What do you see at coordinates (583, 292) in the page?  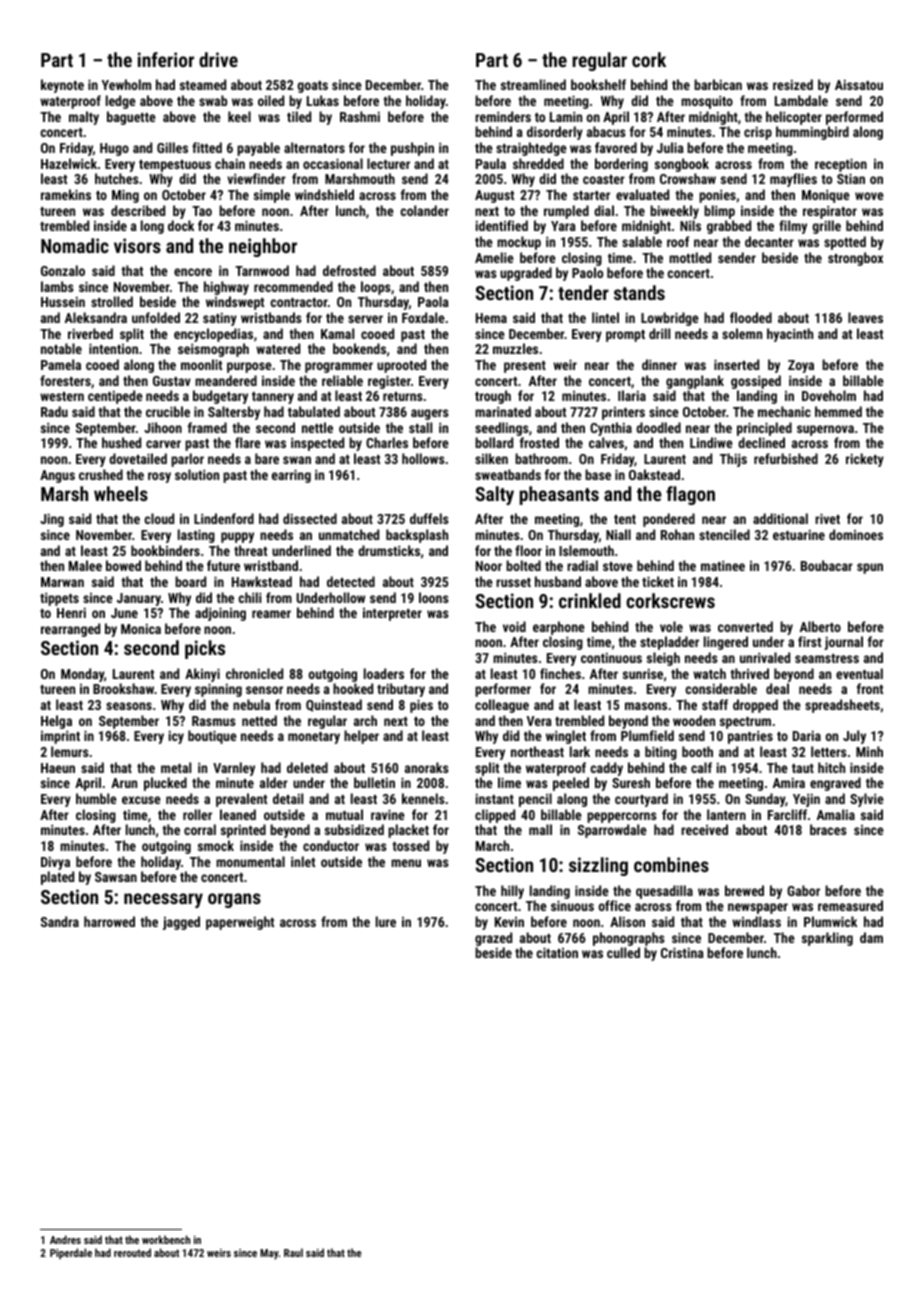 I see `tender` at bounding box center [583, 292].
